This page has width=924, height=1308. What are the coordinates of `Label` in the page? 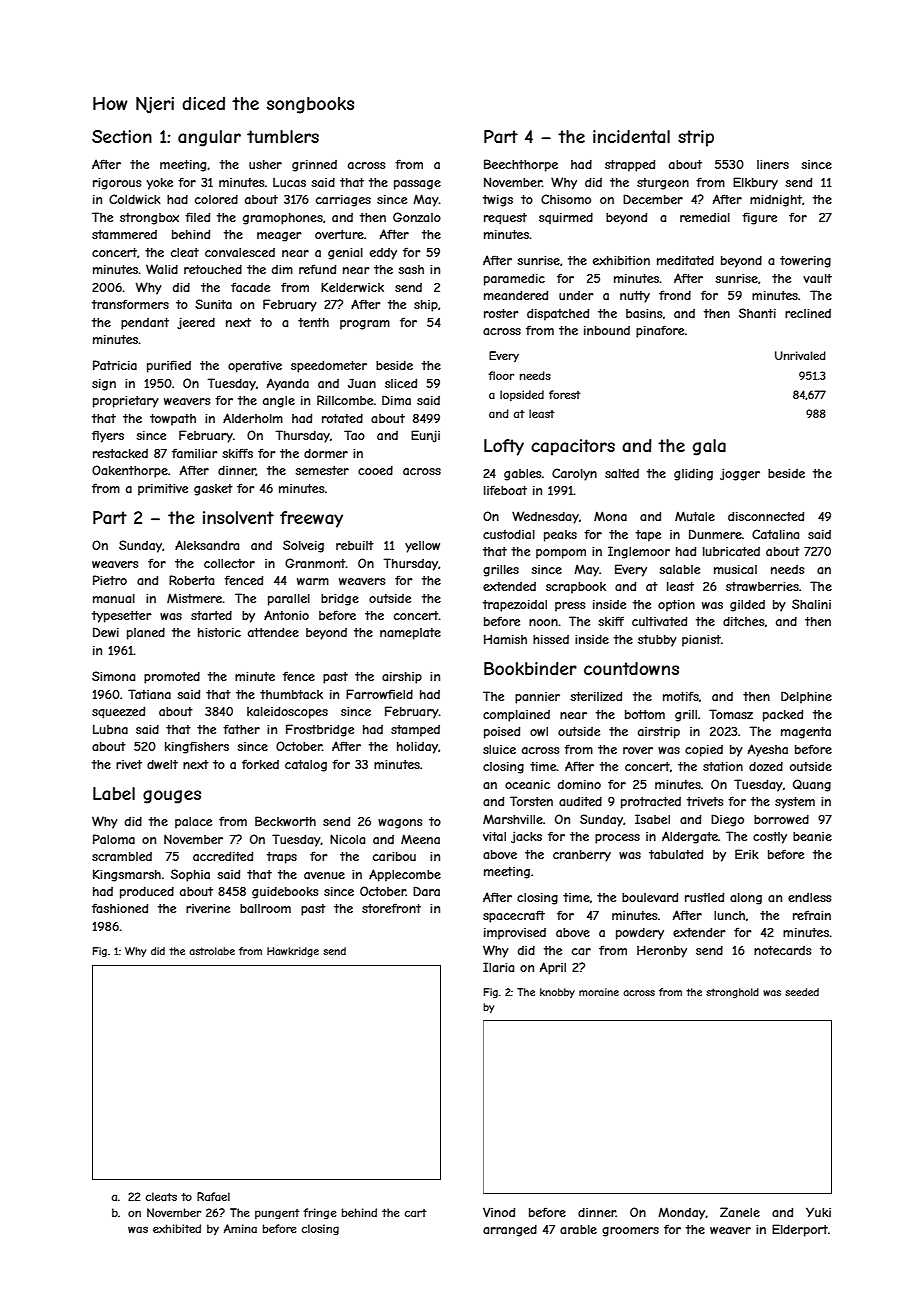 It's located at (114, 793).
